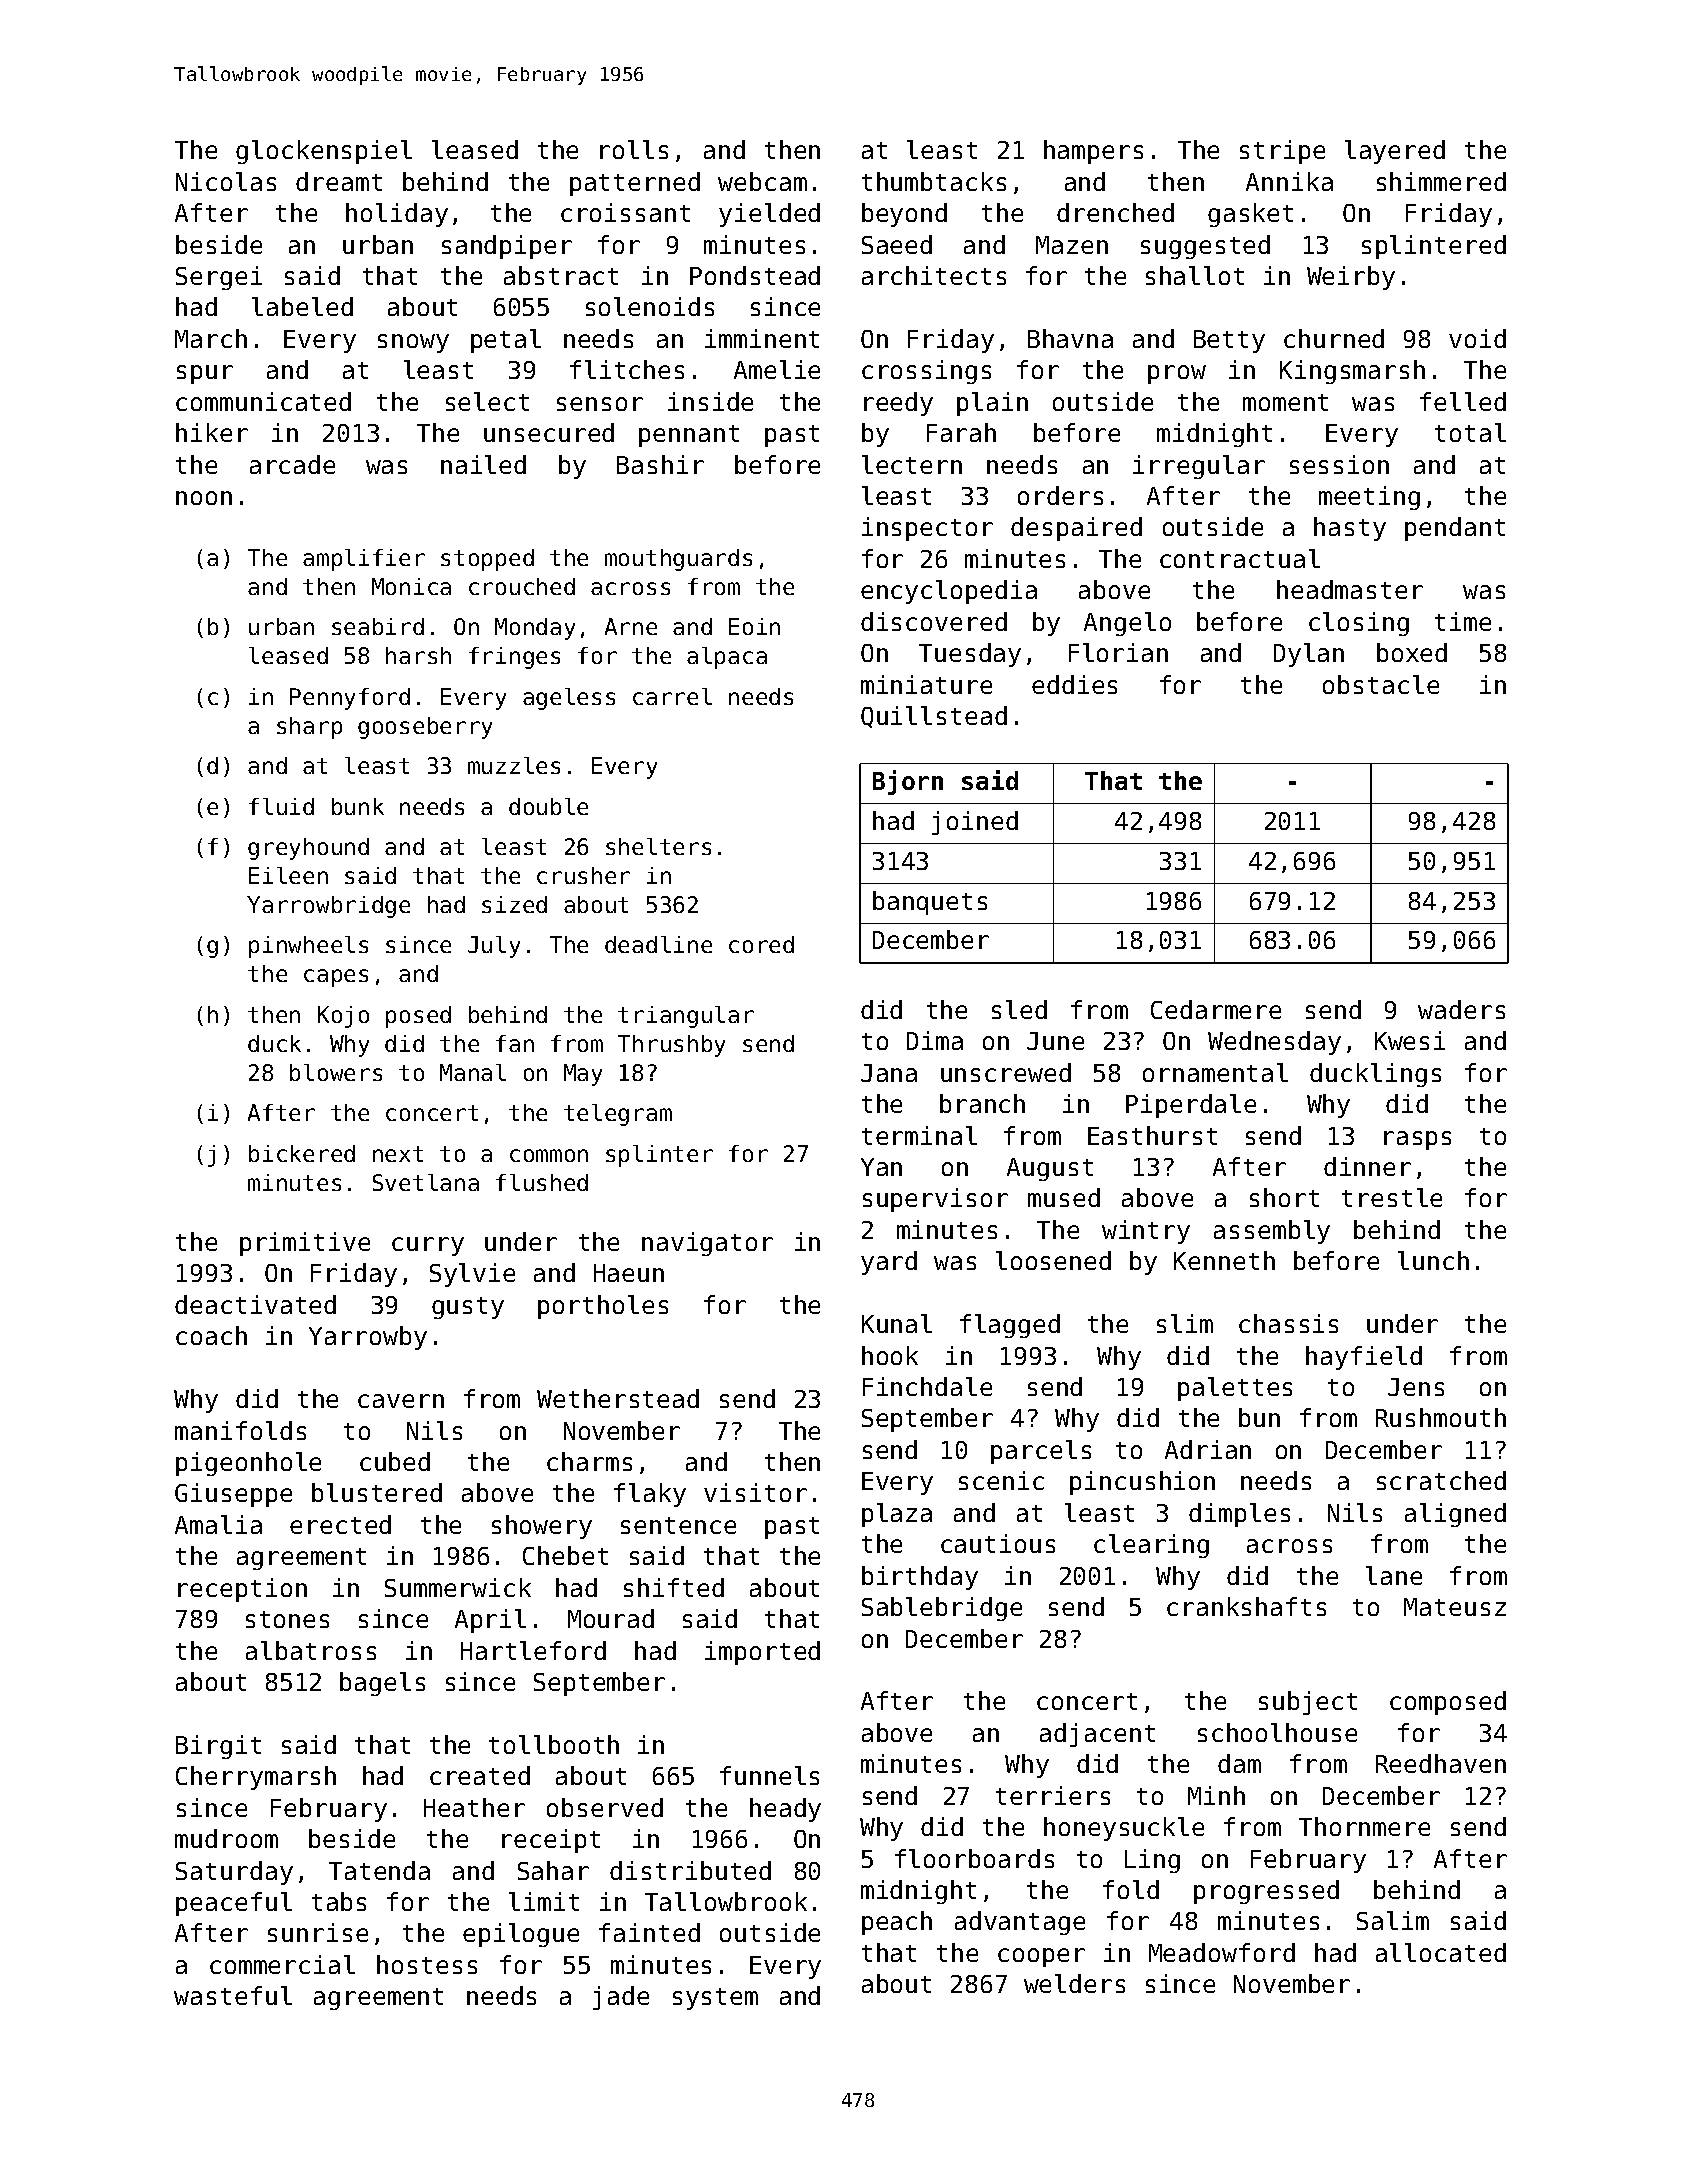 This image has height=2178, width=1683. What do you see at coordinates (1441, 181) in the image?
I see `shimmered` at bounding box center [1441, 181].
